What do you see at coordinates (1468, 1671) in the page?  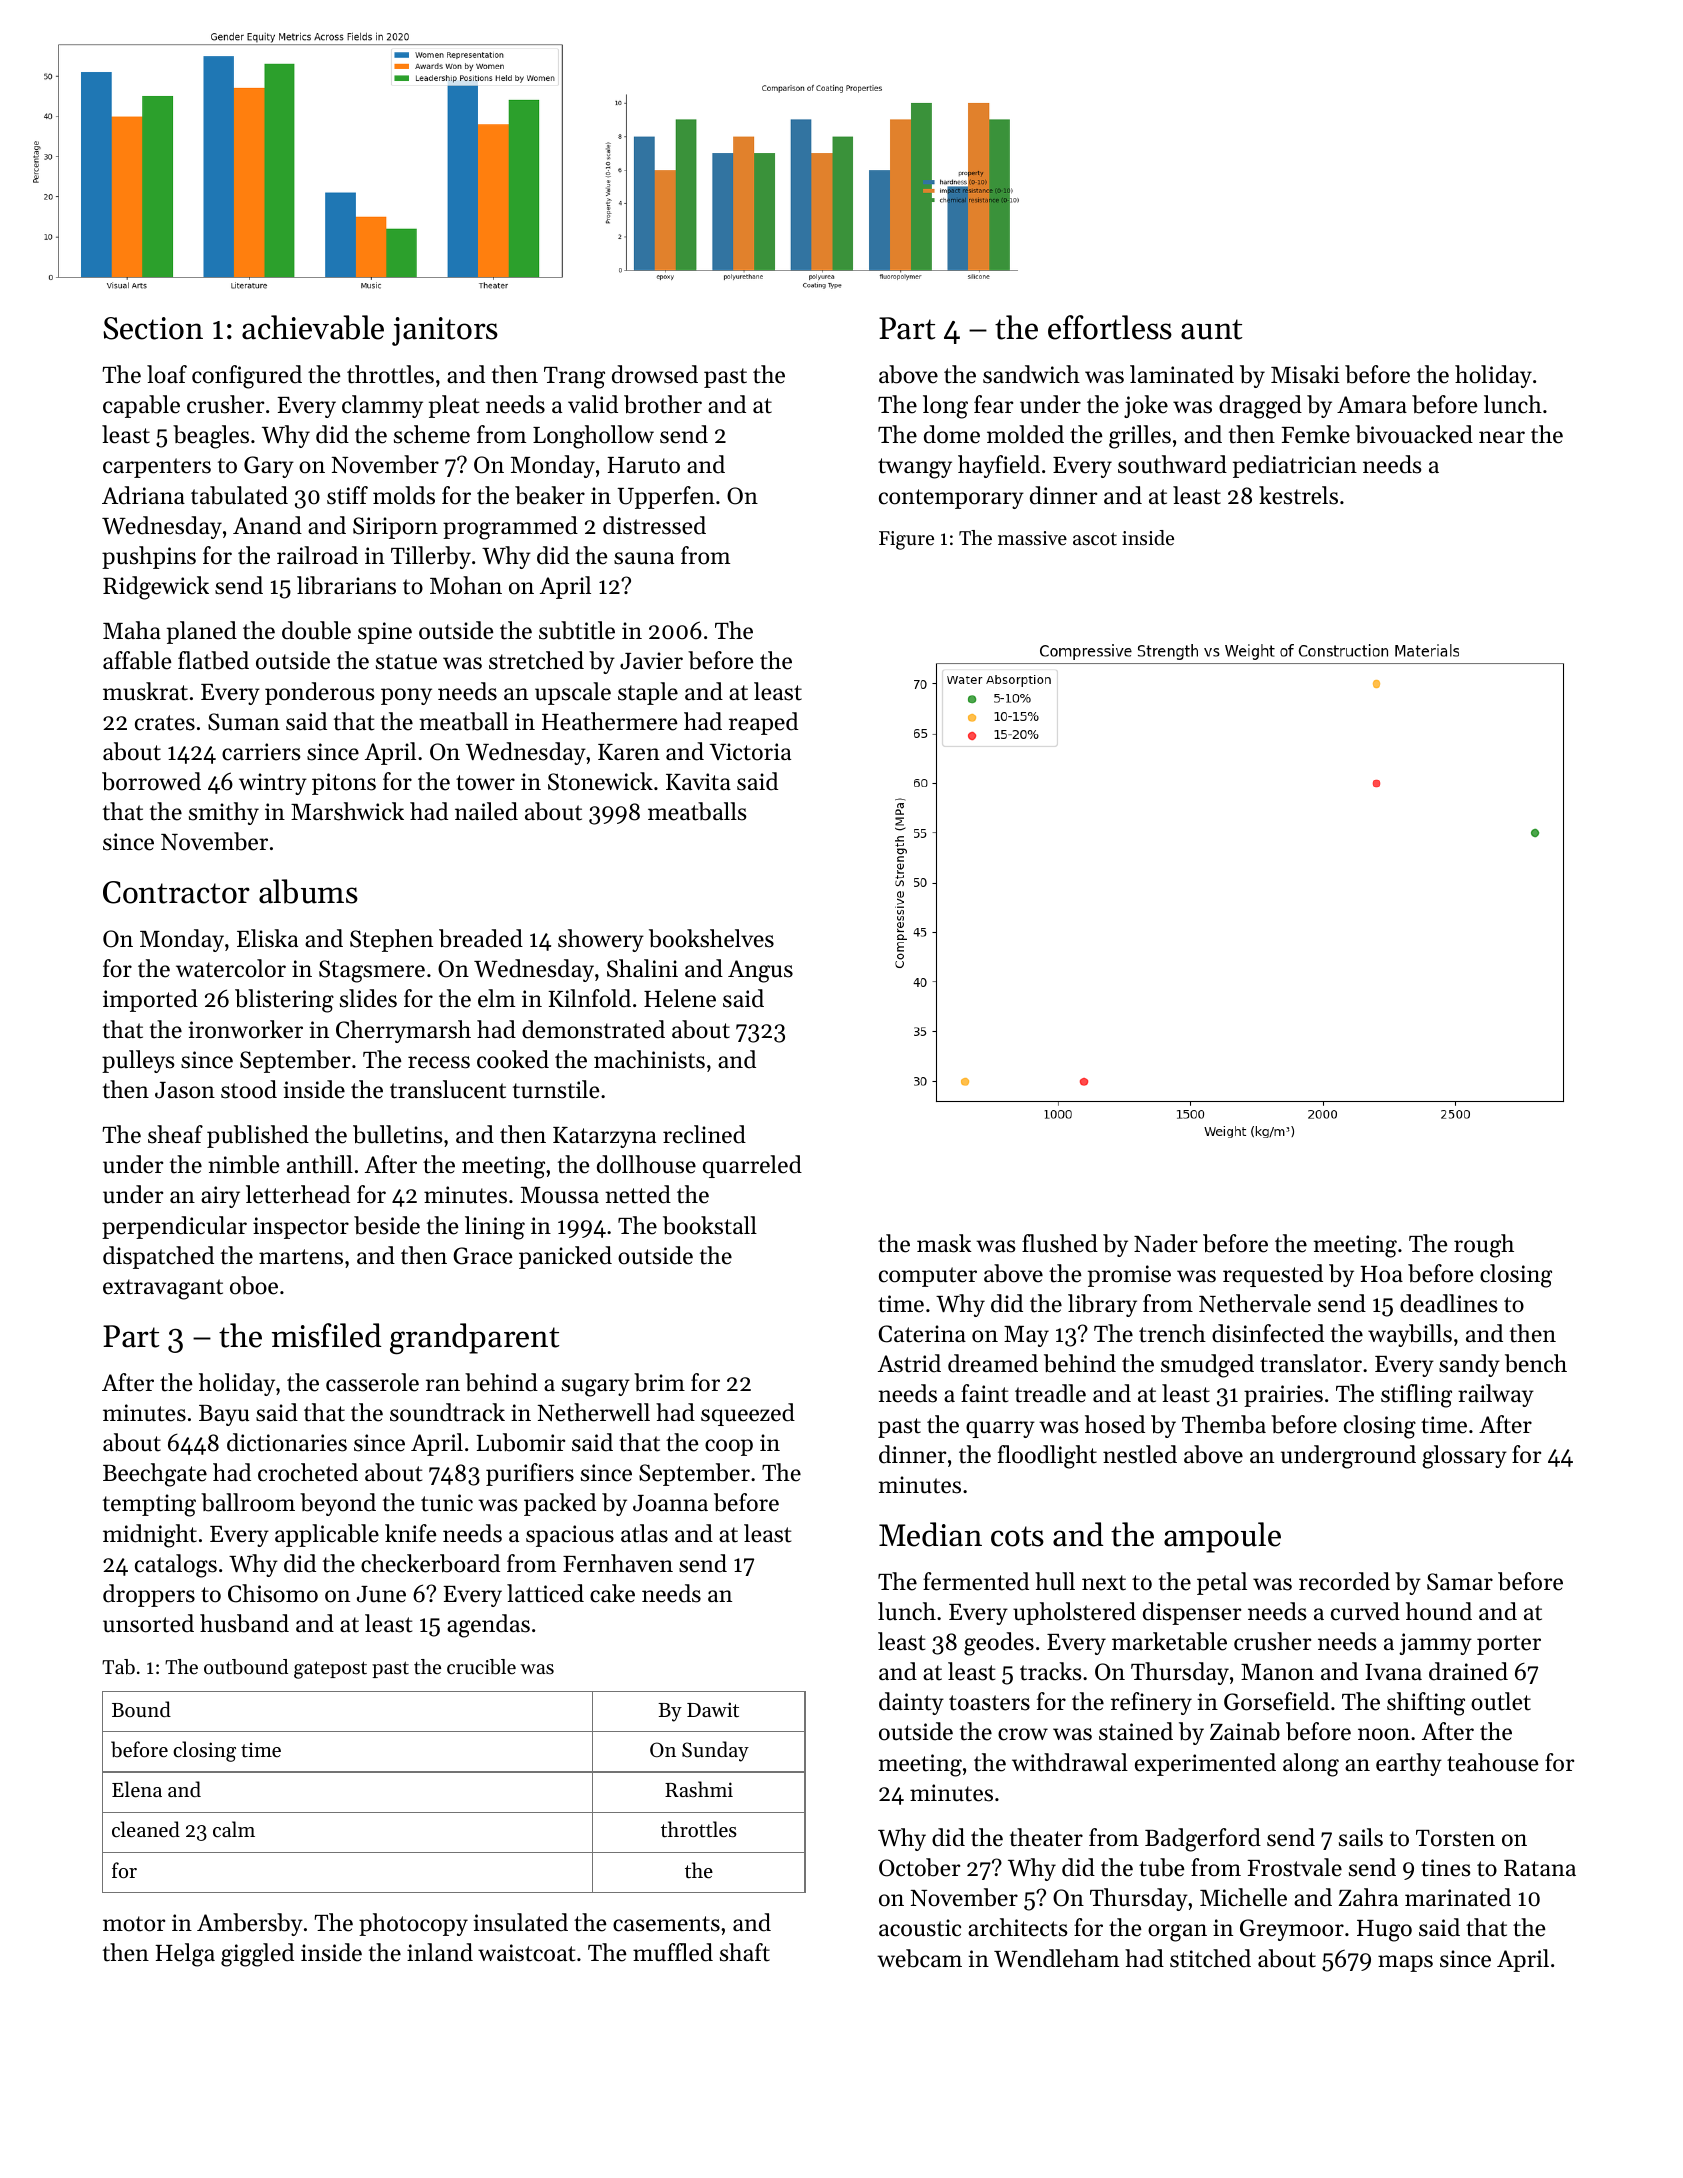 I see `drained` at bounding box center [1468, 1671].
